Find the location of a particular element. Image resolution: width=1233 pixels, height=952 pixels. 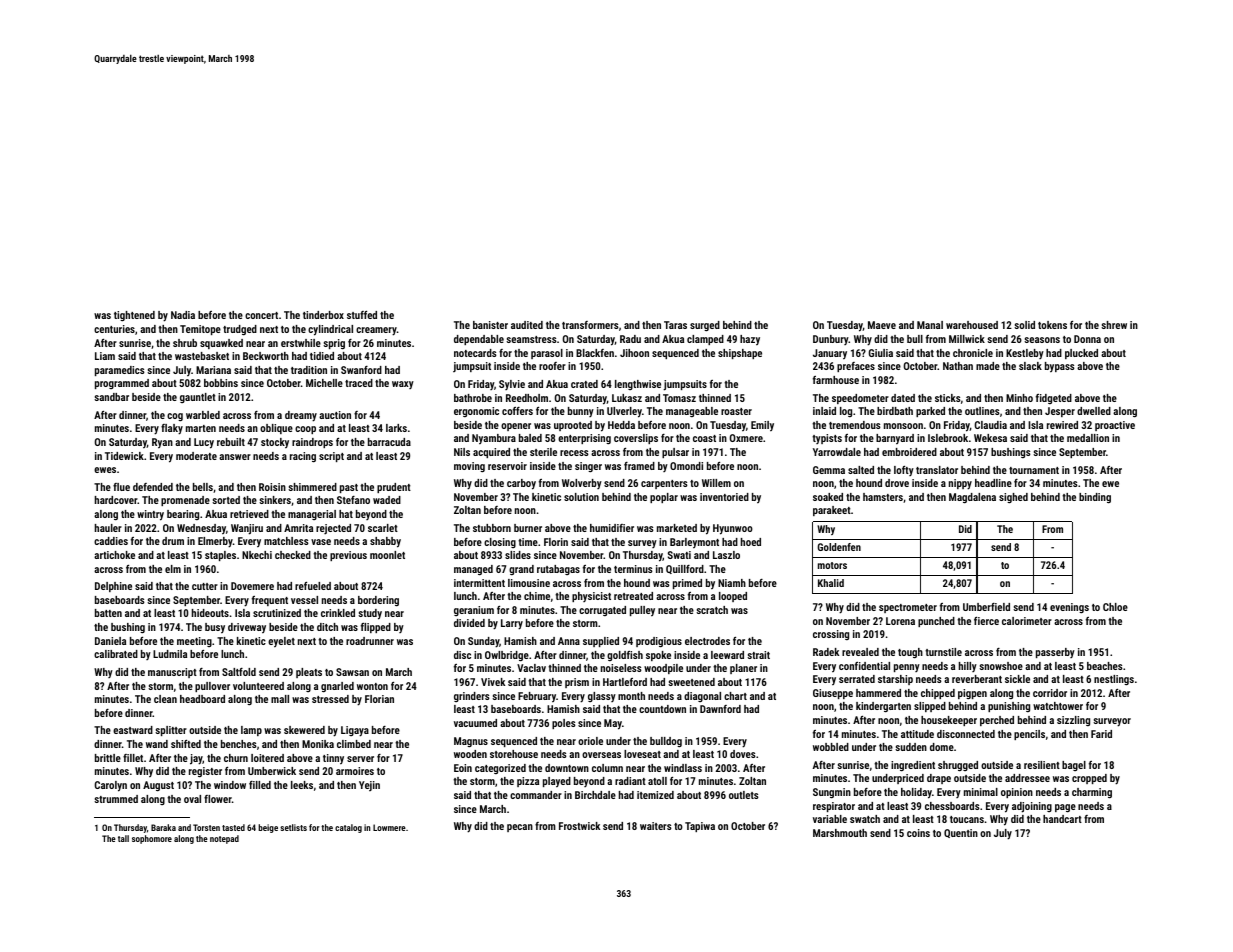

bearing is located at coordinates (183, 515).
